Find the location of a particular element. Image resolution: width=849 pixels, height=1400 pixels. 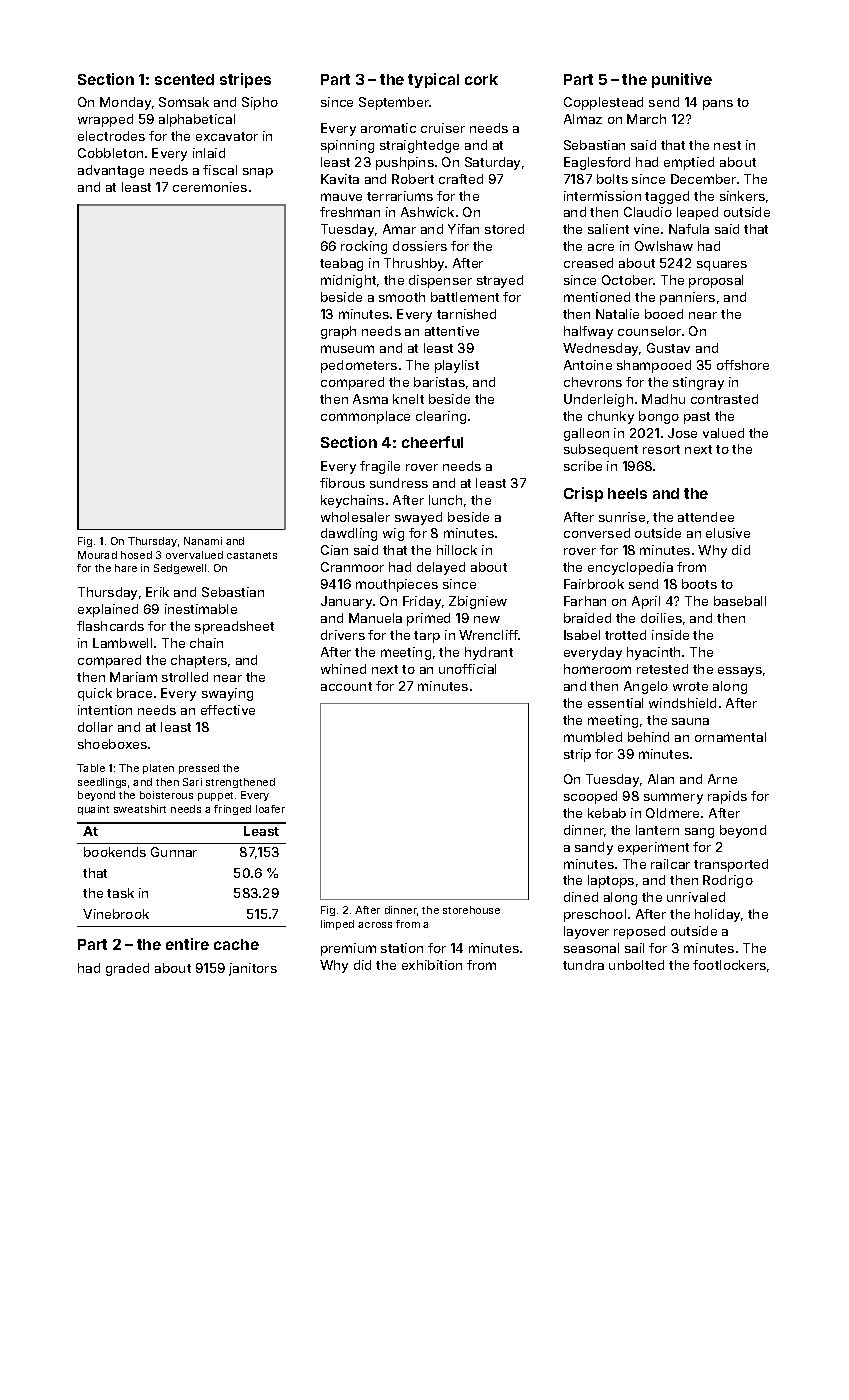

essays is located at coordinates (740, 672).
